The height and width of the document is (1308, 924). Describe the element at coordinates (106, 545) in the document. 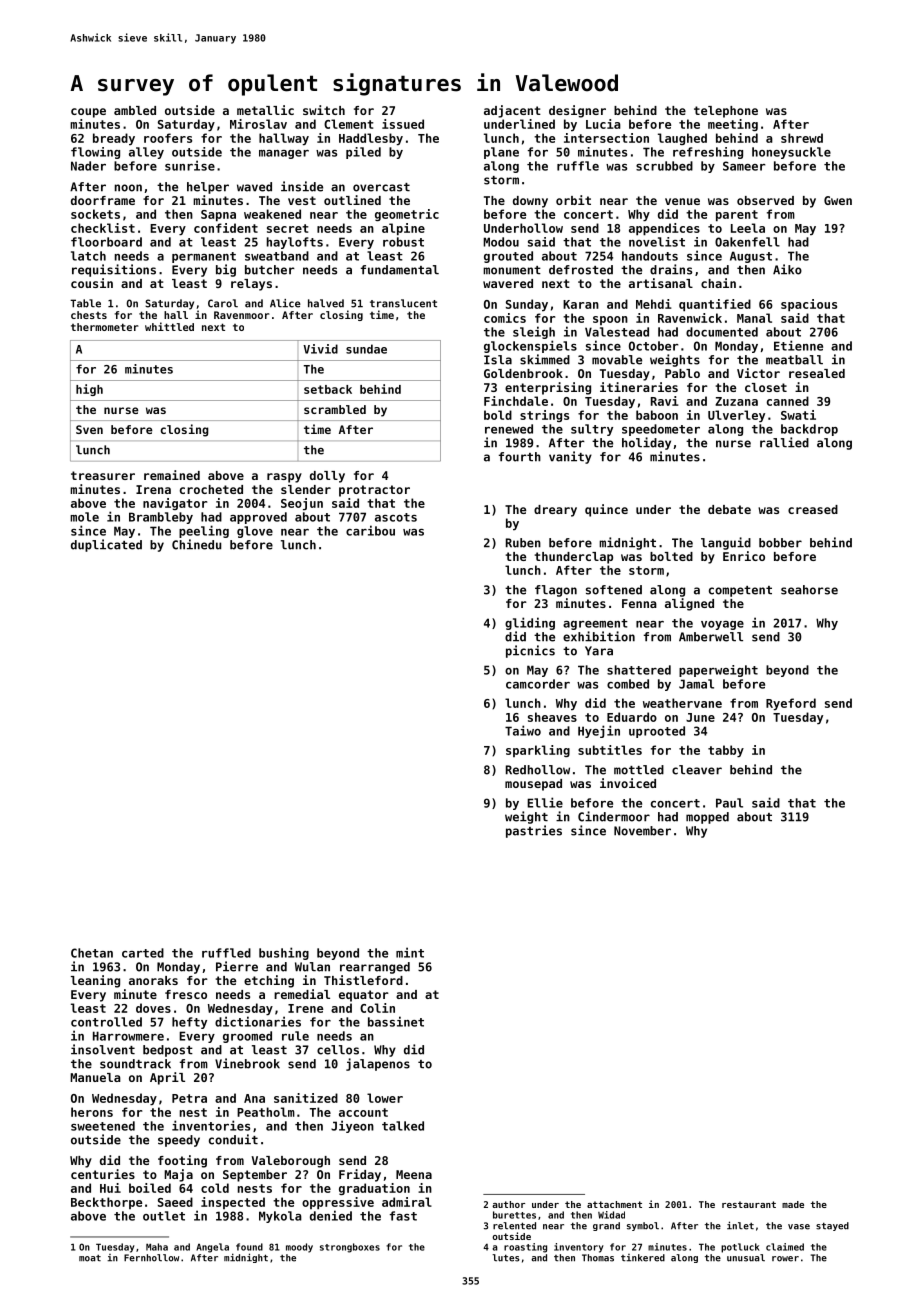

I see `duplicated` at that location.
